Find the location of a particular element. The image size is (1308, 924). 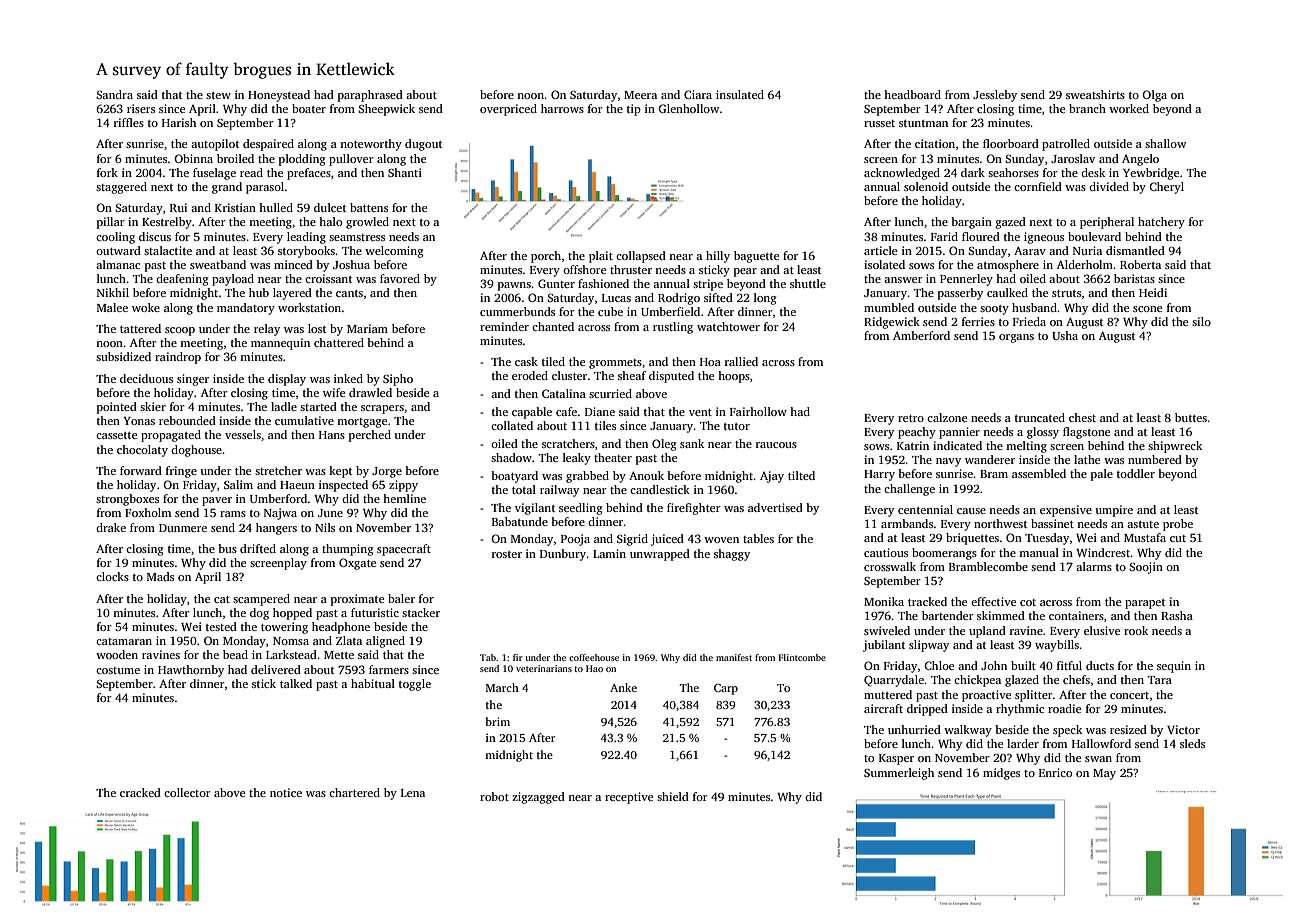

Sandra is located at coordinates (114, 94).
